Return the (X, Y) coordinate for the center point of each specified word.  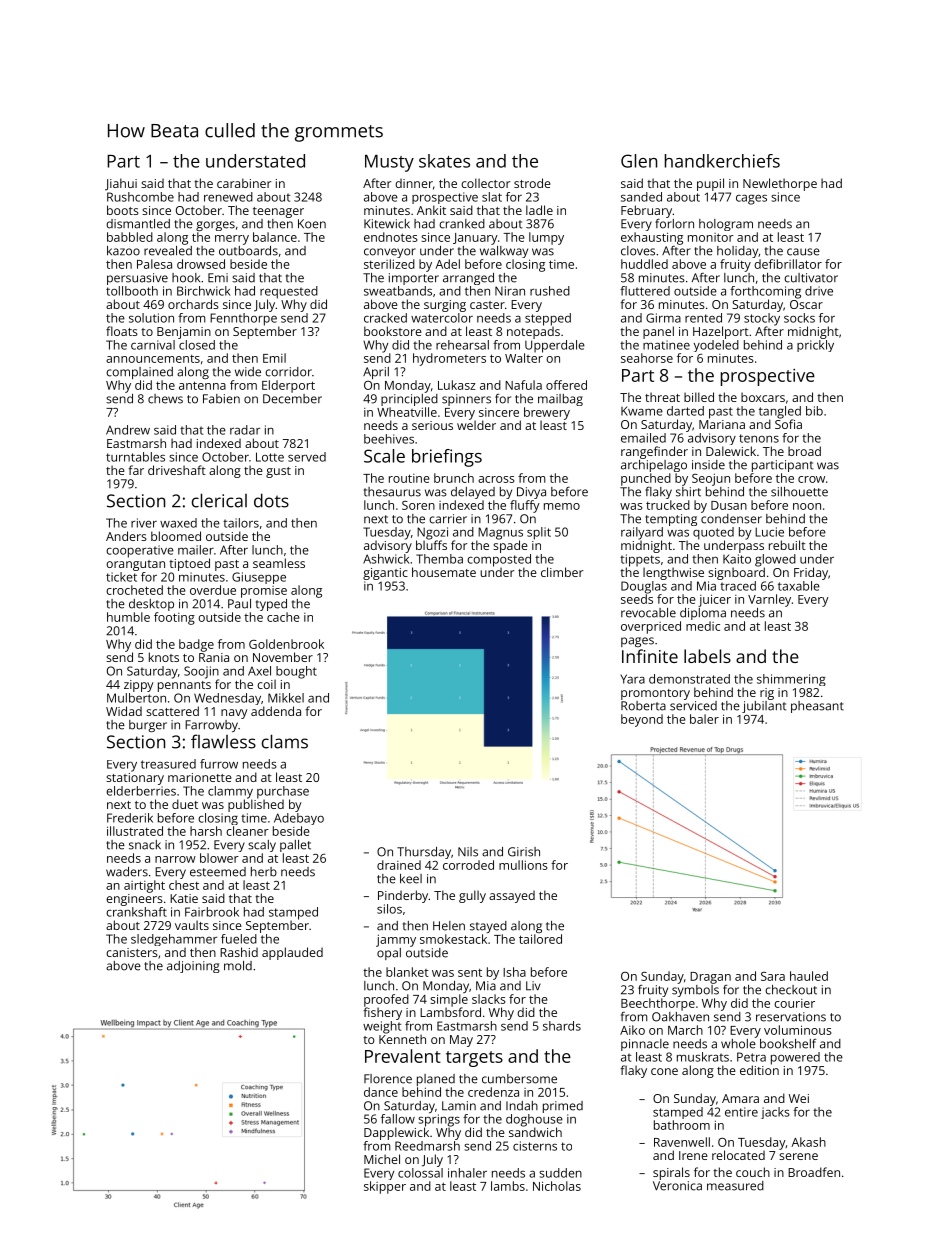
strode (532, 183)
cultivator (811, 278)
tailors (241, 523)
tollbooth (132, 291)
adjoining (193, 967)
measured (735, 1186)
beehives (389, 439)
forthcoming (765, 292)
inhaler (467, 1173)
